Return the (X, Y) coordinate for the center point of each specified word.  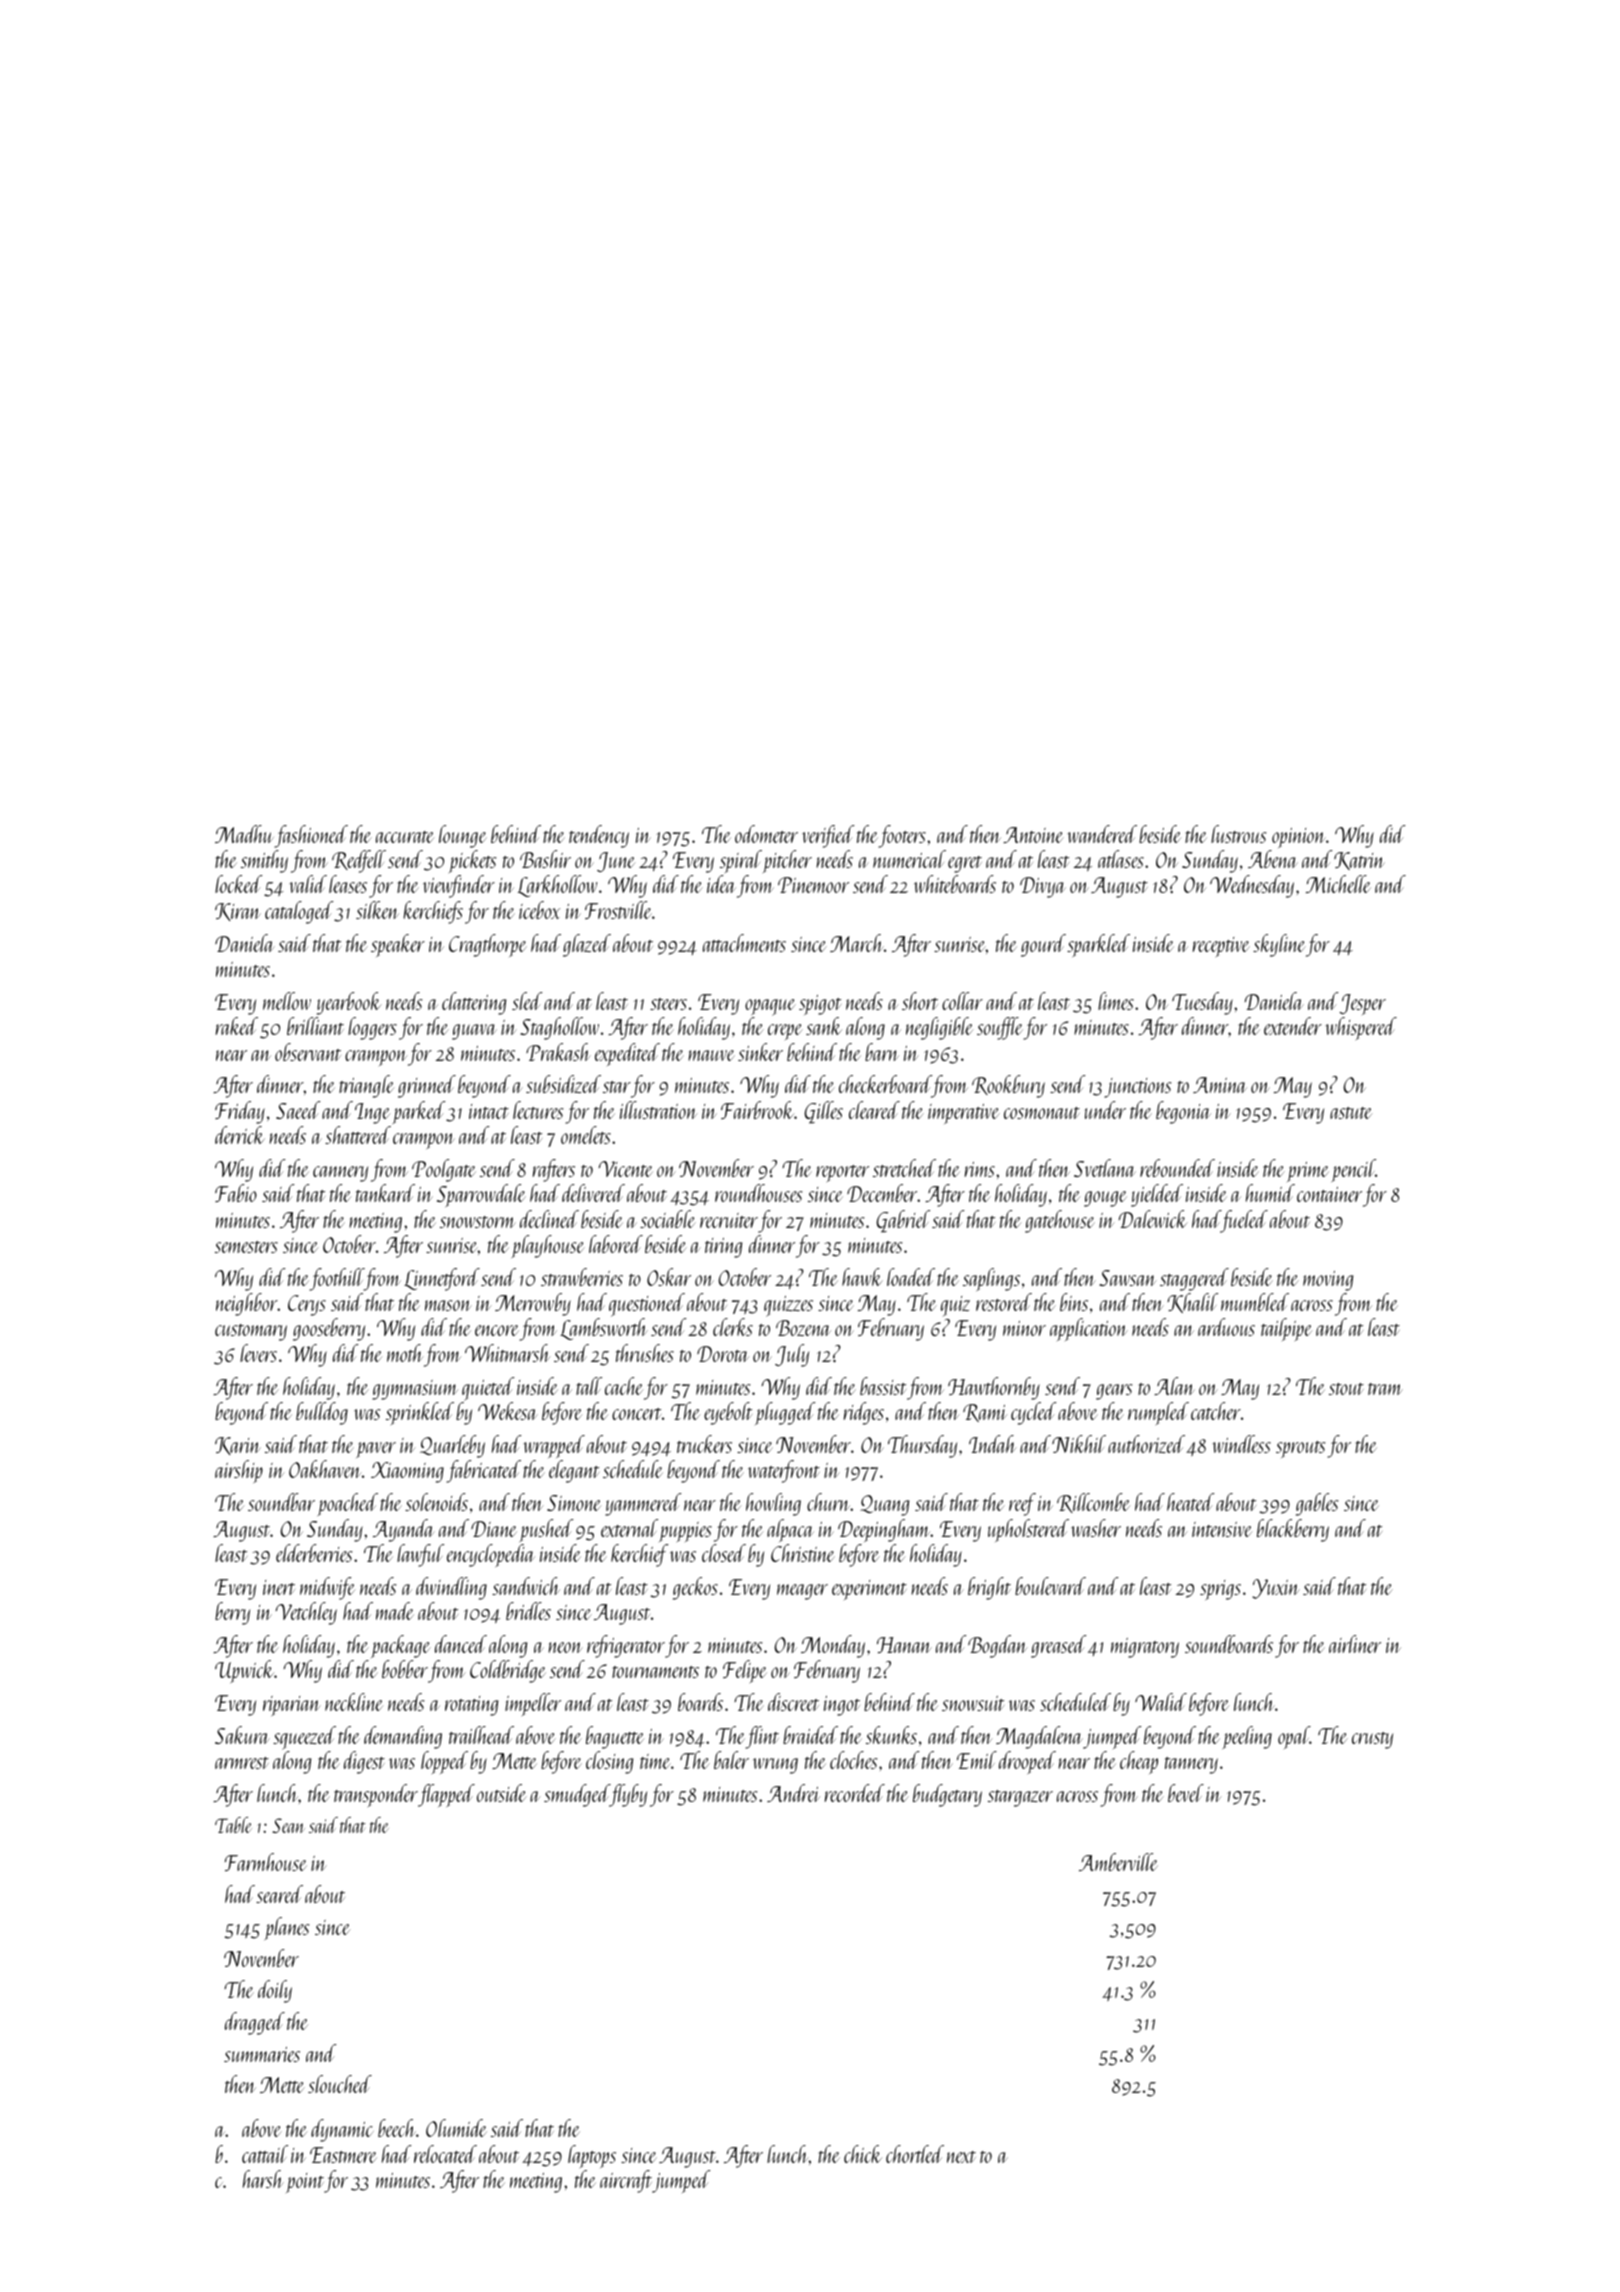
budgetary (947, 1795)
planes (287, 1928)
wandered (1102, 834)
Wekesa (508, 1411)
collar (962, 1001)
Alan (1174, 1386)
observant (308, 1052)
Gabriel (903, 1221)
